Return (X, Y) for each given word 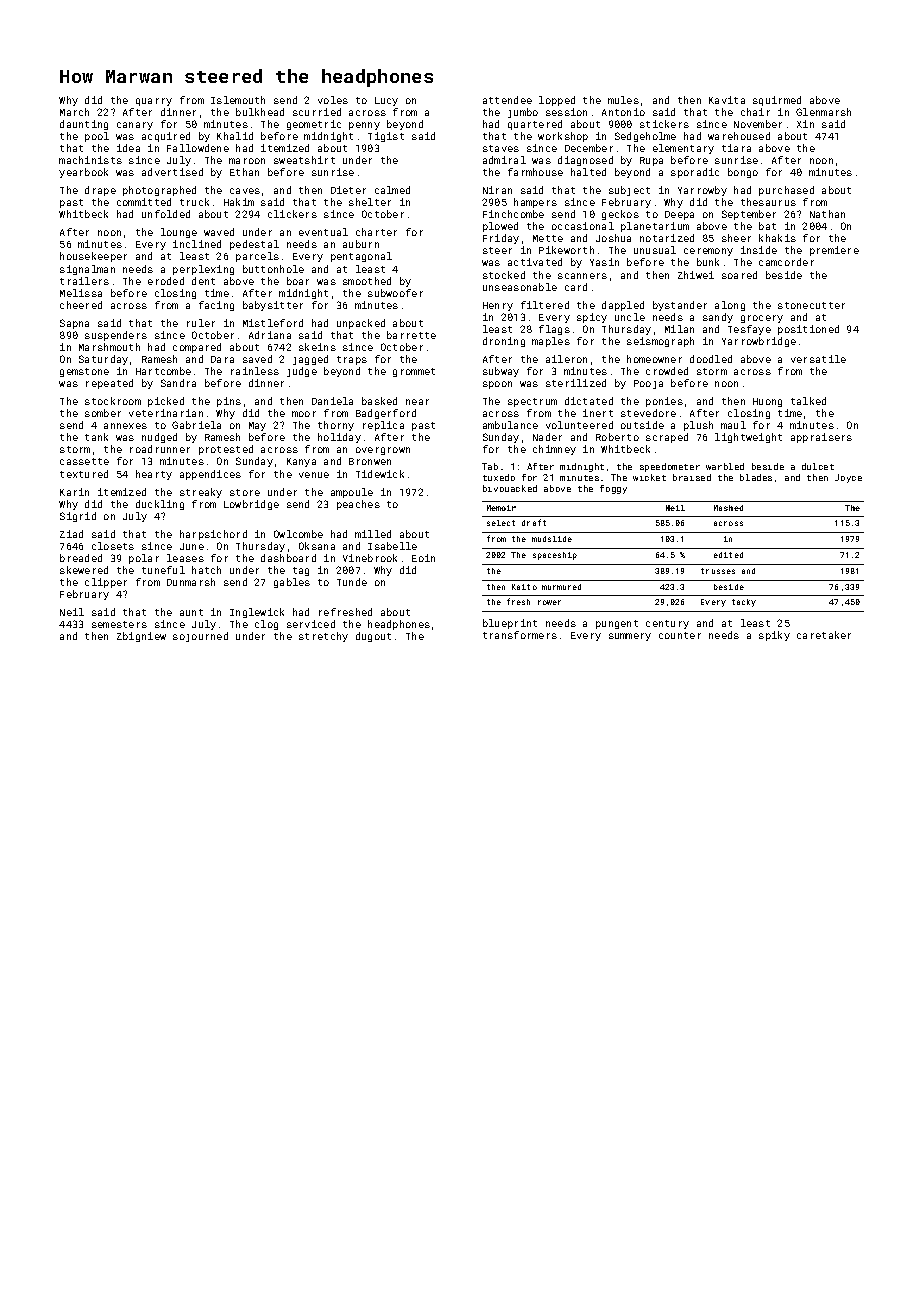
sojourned (200, 637)
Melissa (81, 293)
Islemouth (238, 100)
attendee (507, 100)
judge (302, 372)
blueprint (510, 624)
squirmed (777, 101)
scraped (667, 438)
